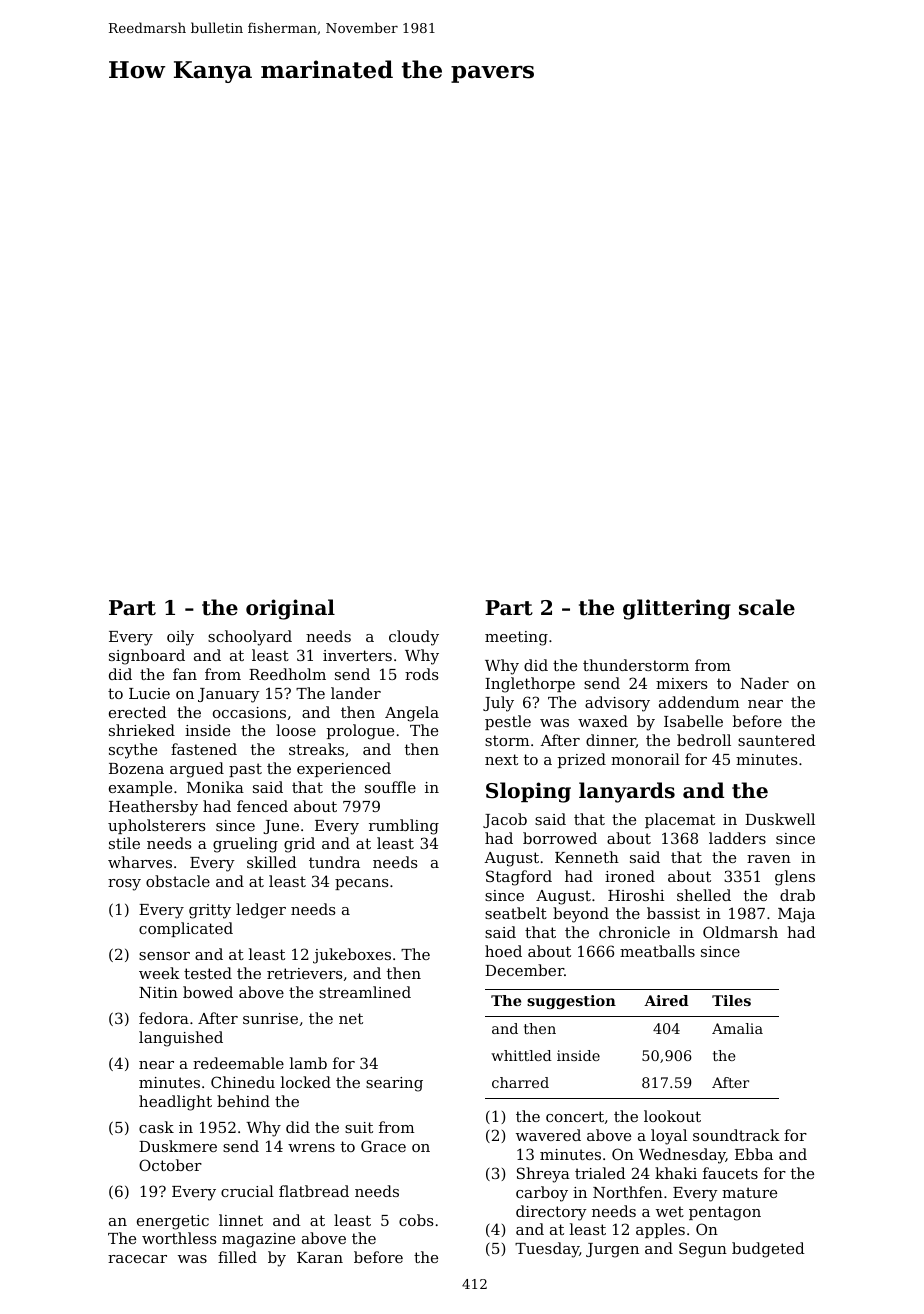  Describe the element at coordinates (304, 973) in the screenshot. I see `retrievers` at that location.
